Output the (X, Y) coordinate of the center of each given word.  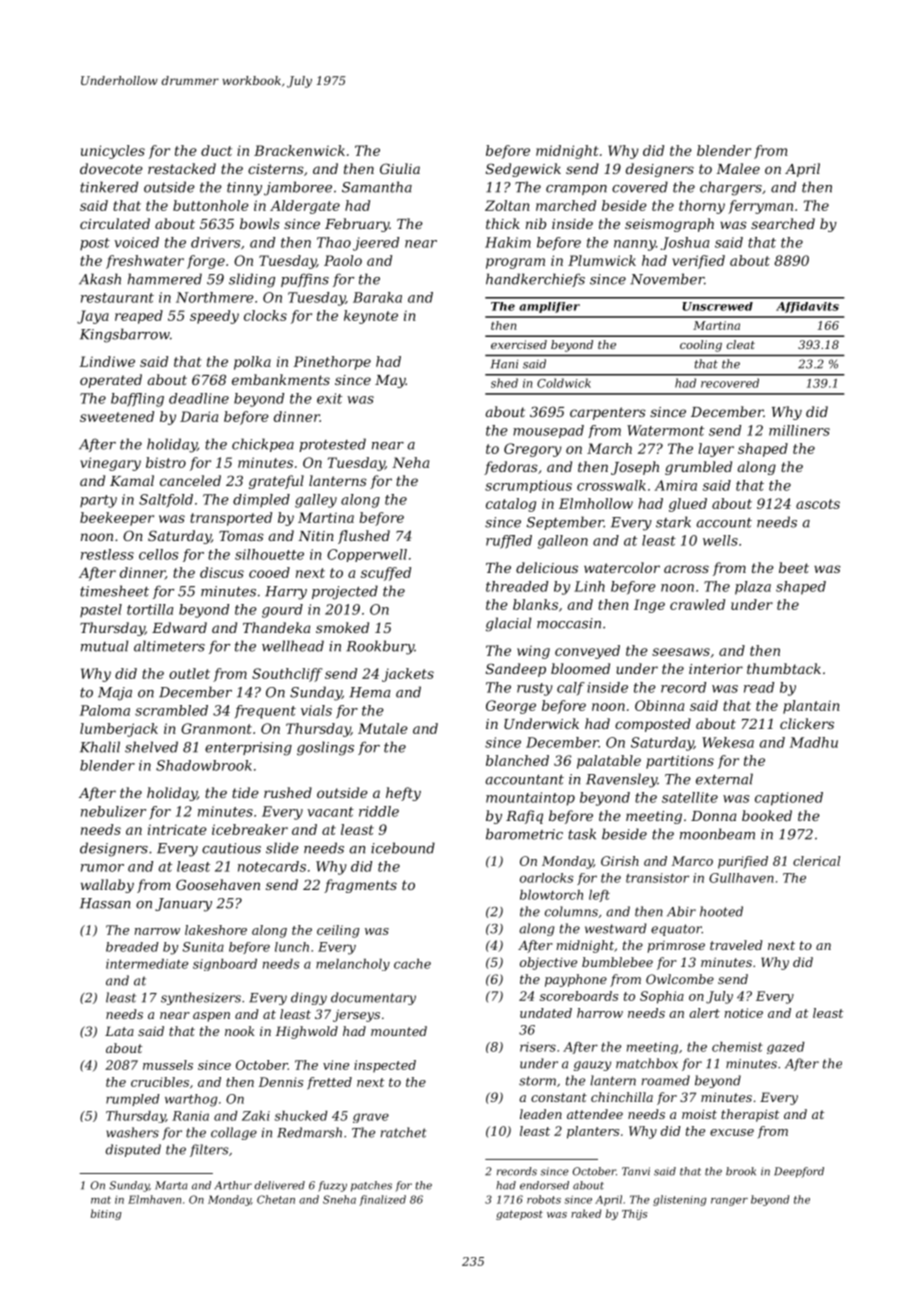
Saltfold (166, 501)
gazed (786, 1048)
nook (240, 1031)
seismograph (669, 225)
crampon (576, 190)
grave (371, 1118)
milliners (799, 430)
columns (571, 911)
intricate (177, 829)
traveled (736, 945)
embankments (281, 379)
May (390, 381)
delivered (279, 1185)
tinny (244, 189)
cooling (701, 346)
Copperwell (367, 555)
